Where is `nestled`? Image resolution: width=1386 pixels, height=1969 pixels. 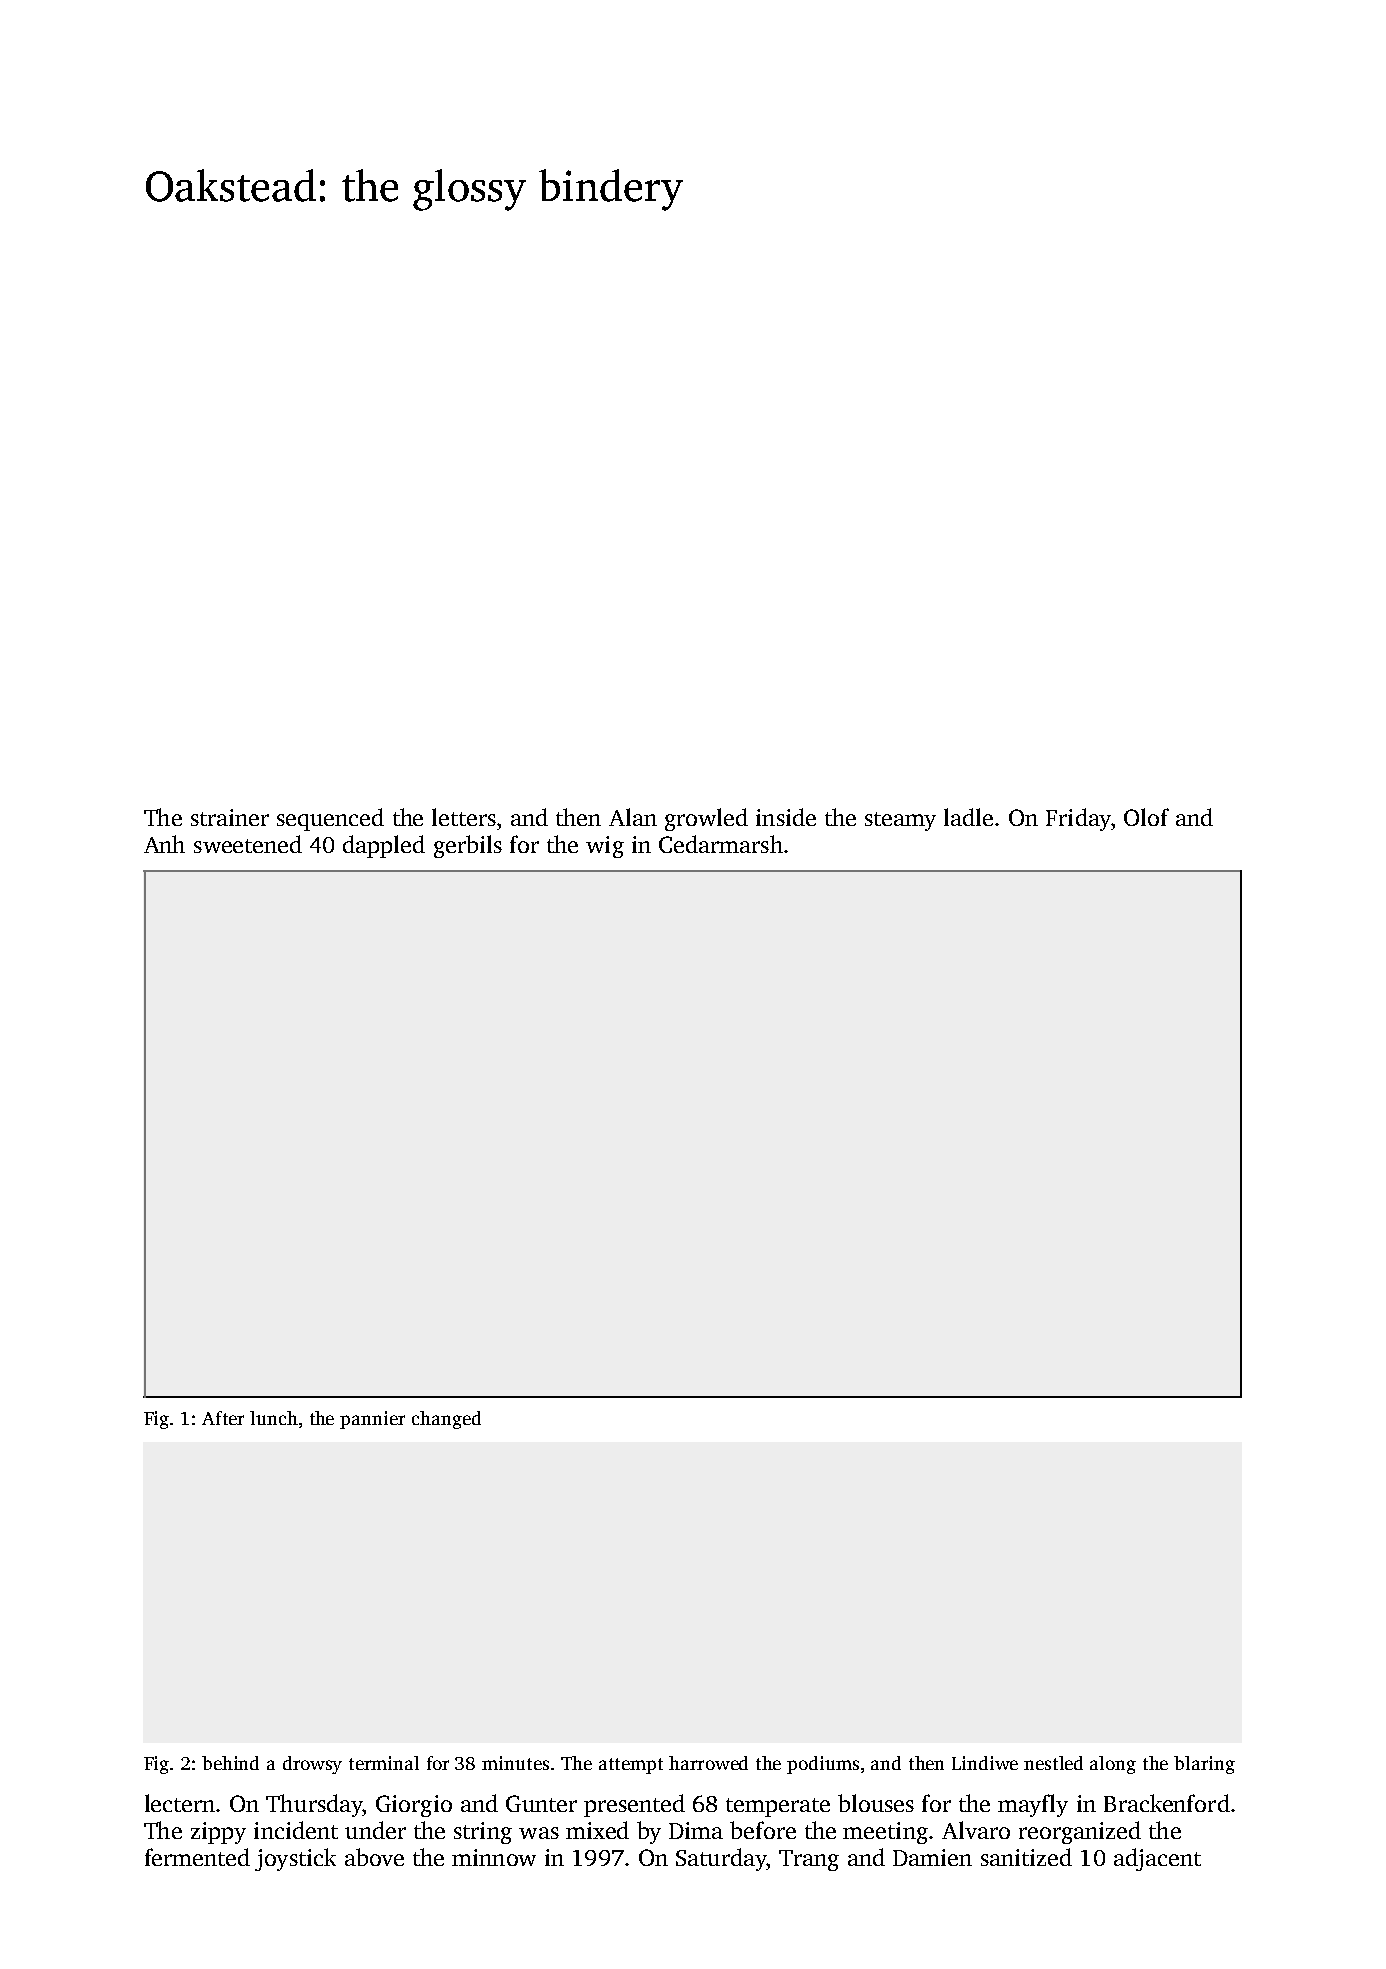
nestled is located at coordinates (1053, 1763).
